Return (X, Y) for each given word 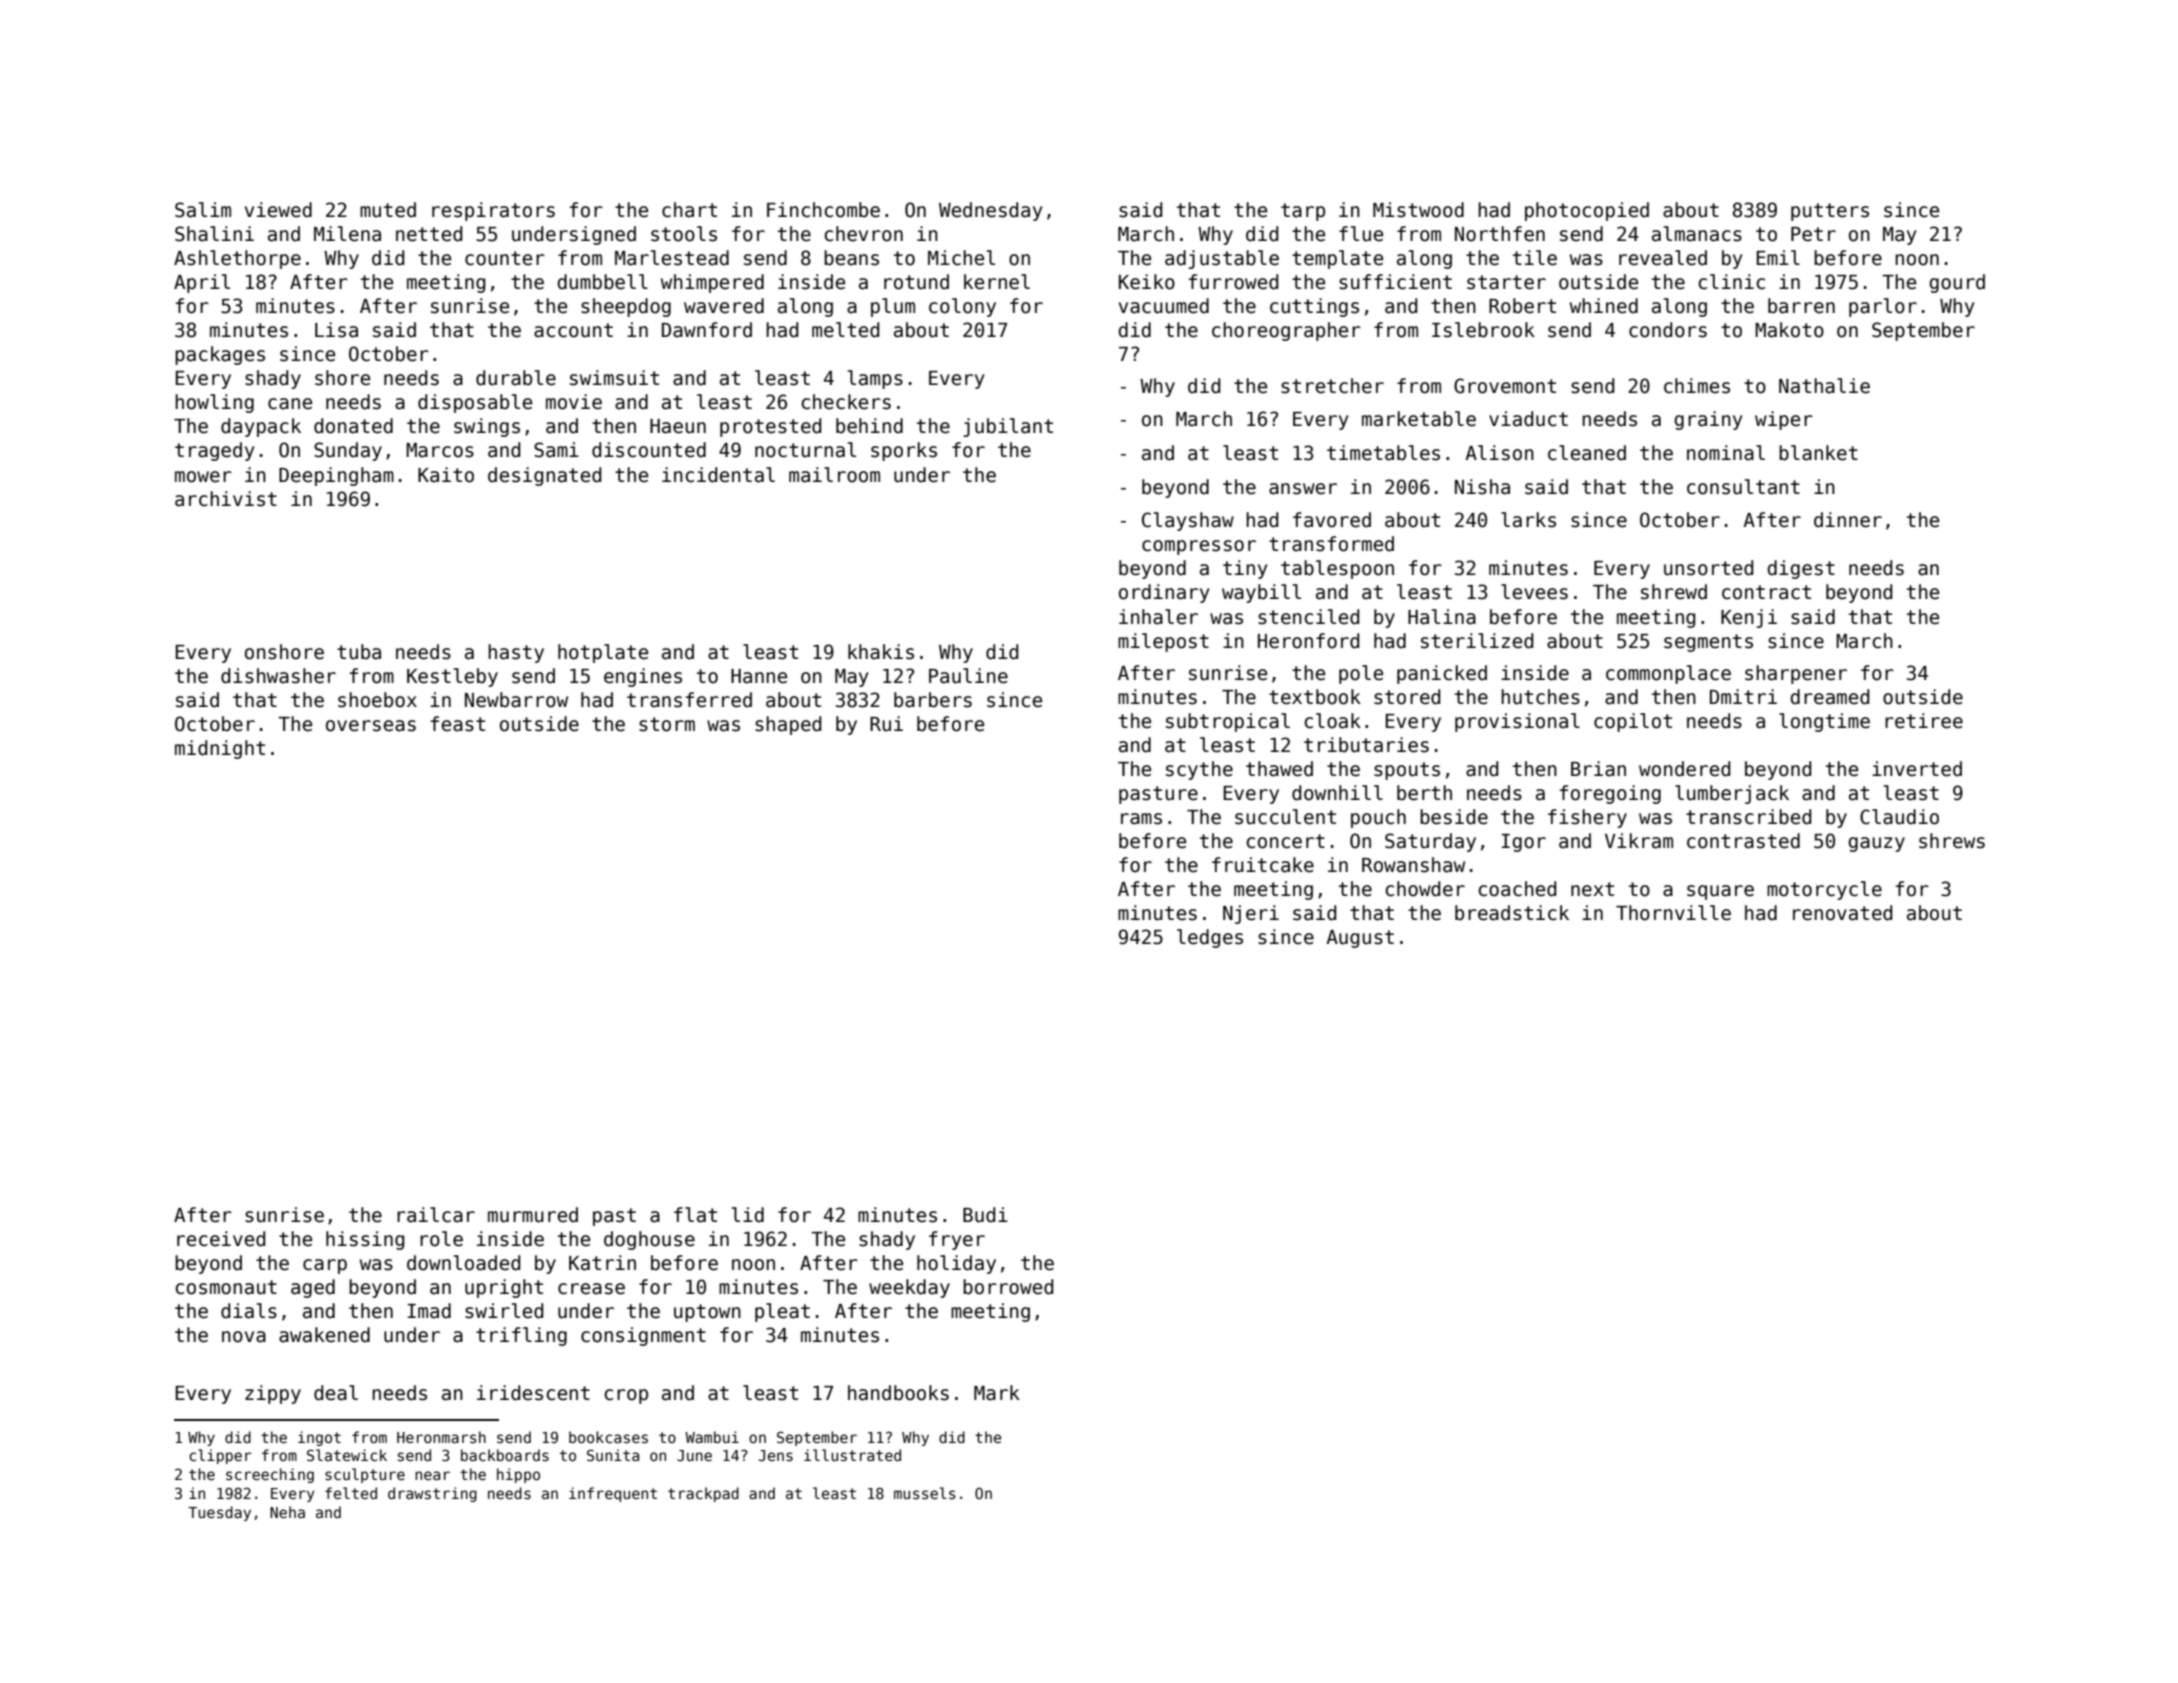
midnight (220, 749)
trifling (521, 1336)
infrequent (613, 1494)
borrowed (1008, 1287)
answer (1303, 489)
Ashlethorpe (237, 259)
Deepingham (336, 476)
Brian (1598, 769)
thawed (1279, 769)
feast (457, 724)
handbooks (898, 1393)
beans (851, 258)
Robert (1522, 306)
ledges (1210, 938)
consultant (1743, 487)
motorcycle (1824, 890)
